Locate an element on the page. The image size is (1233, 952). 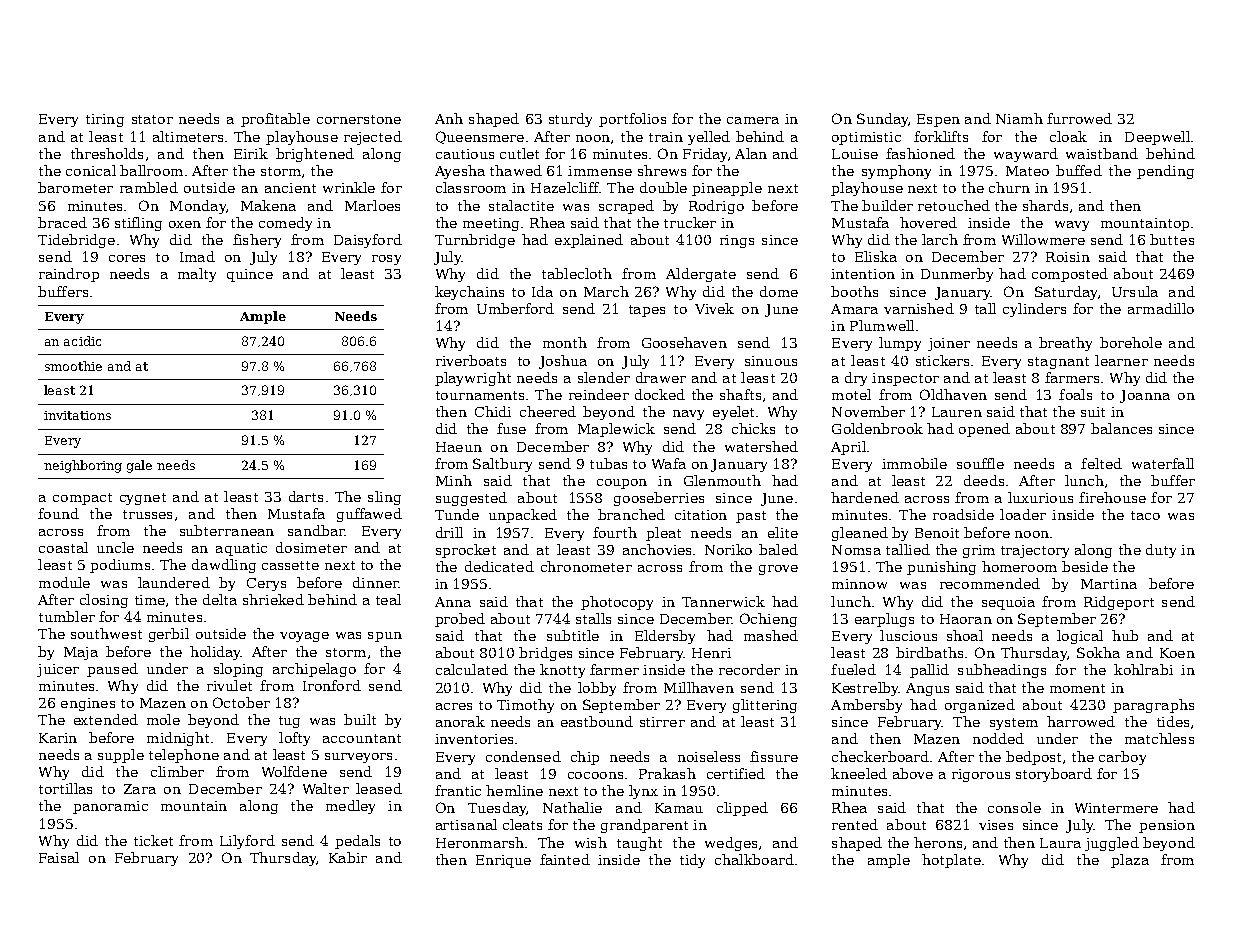
paused is located at coordinates (112, 670).
